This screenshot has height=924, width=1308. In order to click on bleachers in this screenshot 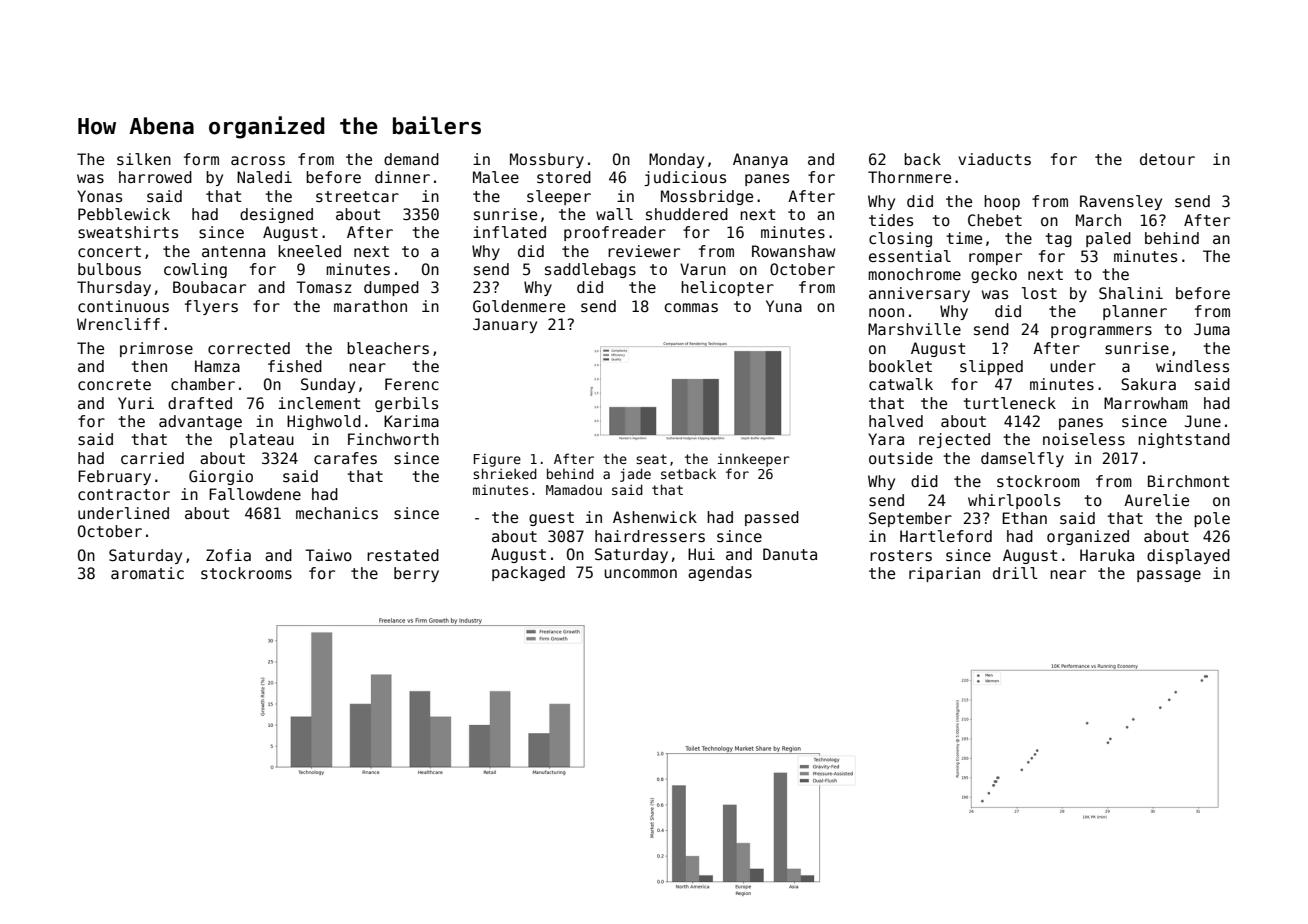, I will do `click(388, 348)`.
